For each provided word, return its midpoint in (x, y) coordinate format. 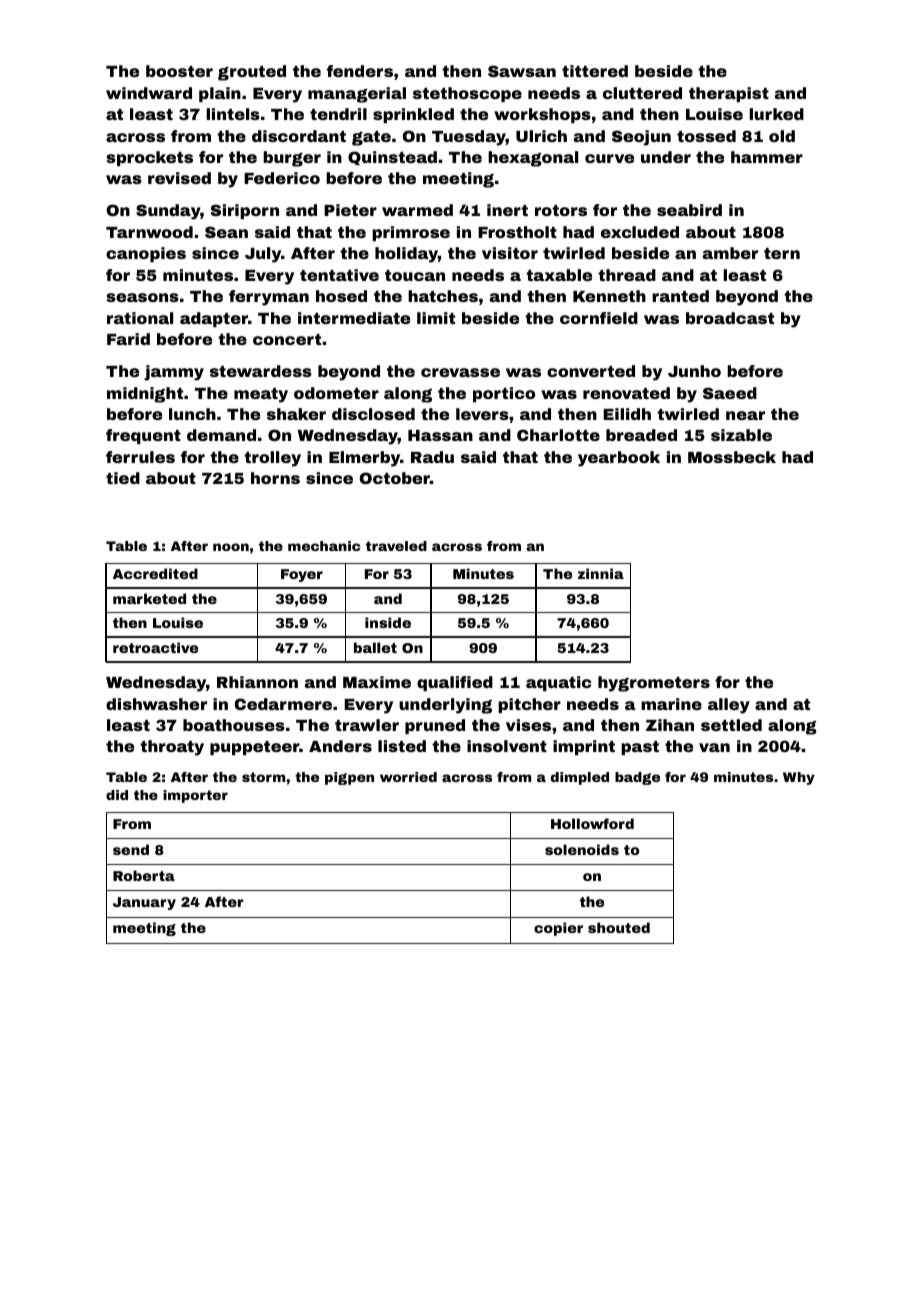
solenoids (582, 849)
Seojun (641, 138)
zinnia (601, 573)
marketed (149, 598)
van (714, 747)
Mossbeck (732, 457)
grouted (252, 73)
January (144, 903)
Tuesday (469, 138)
